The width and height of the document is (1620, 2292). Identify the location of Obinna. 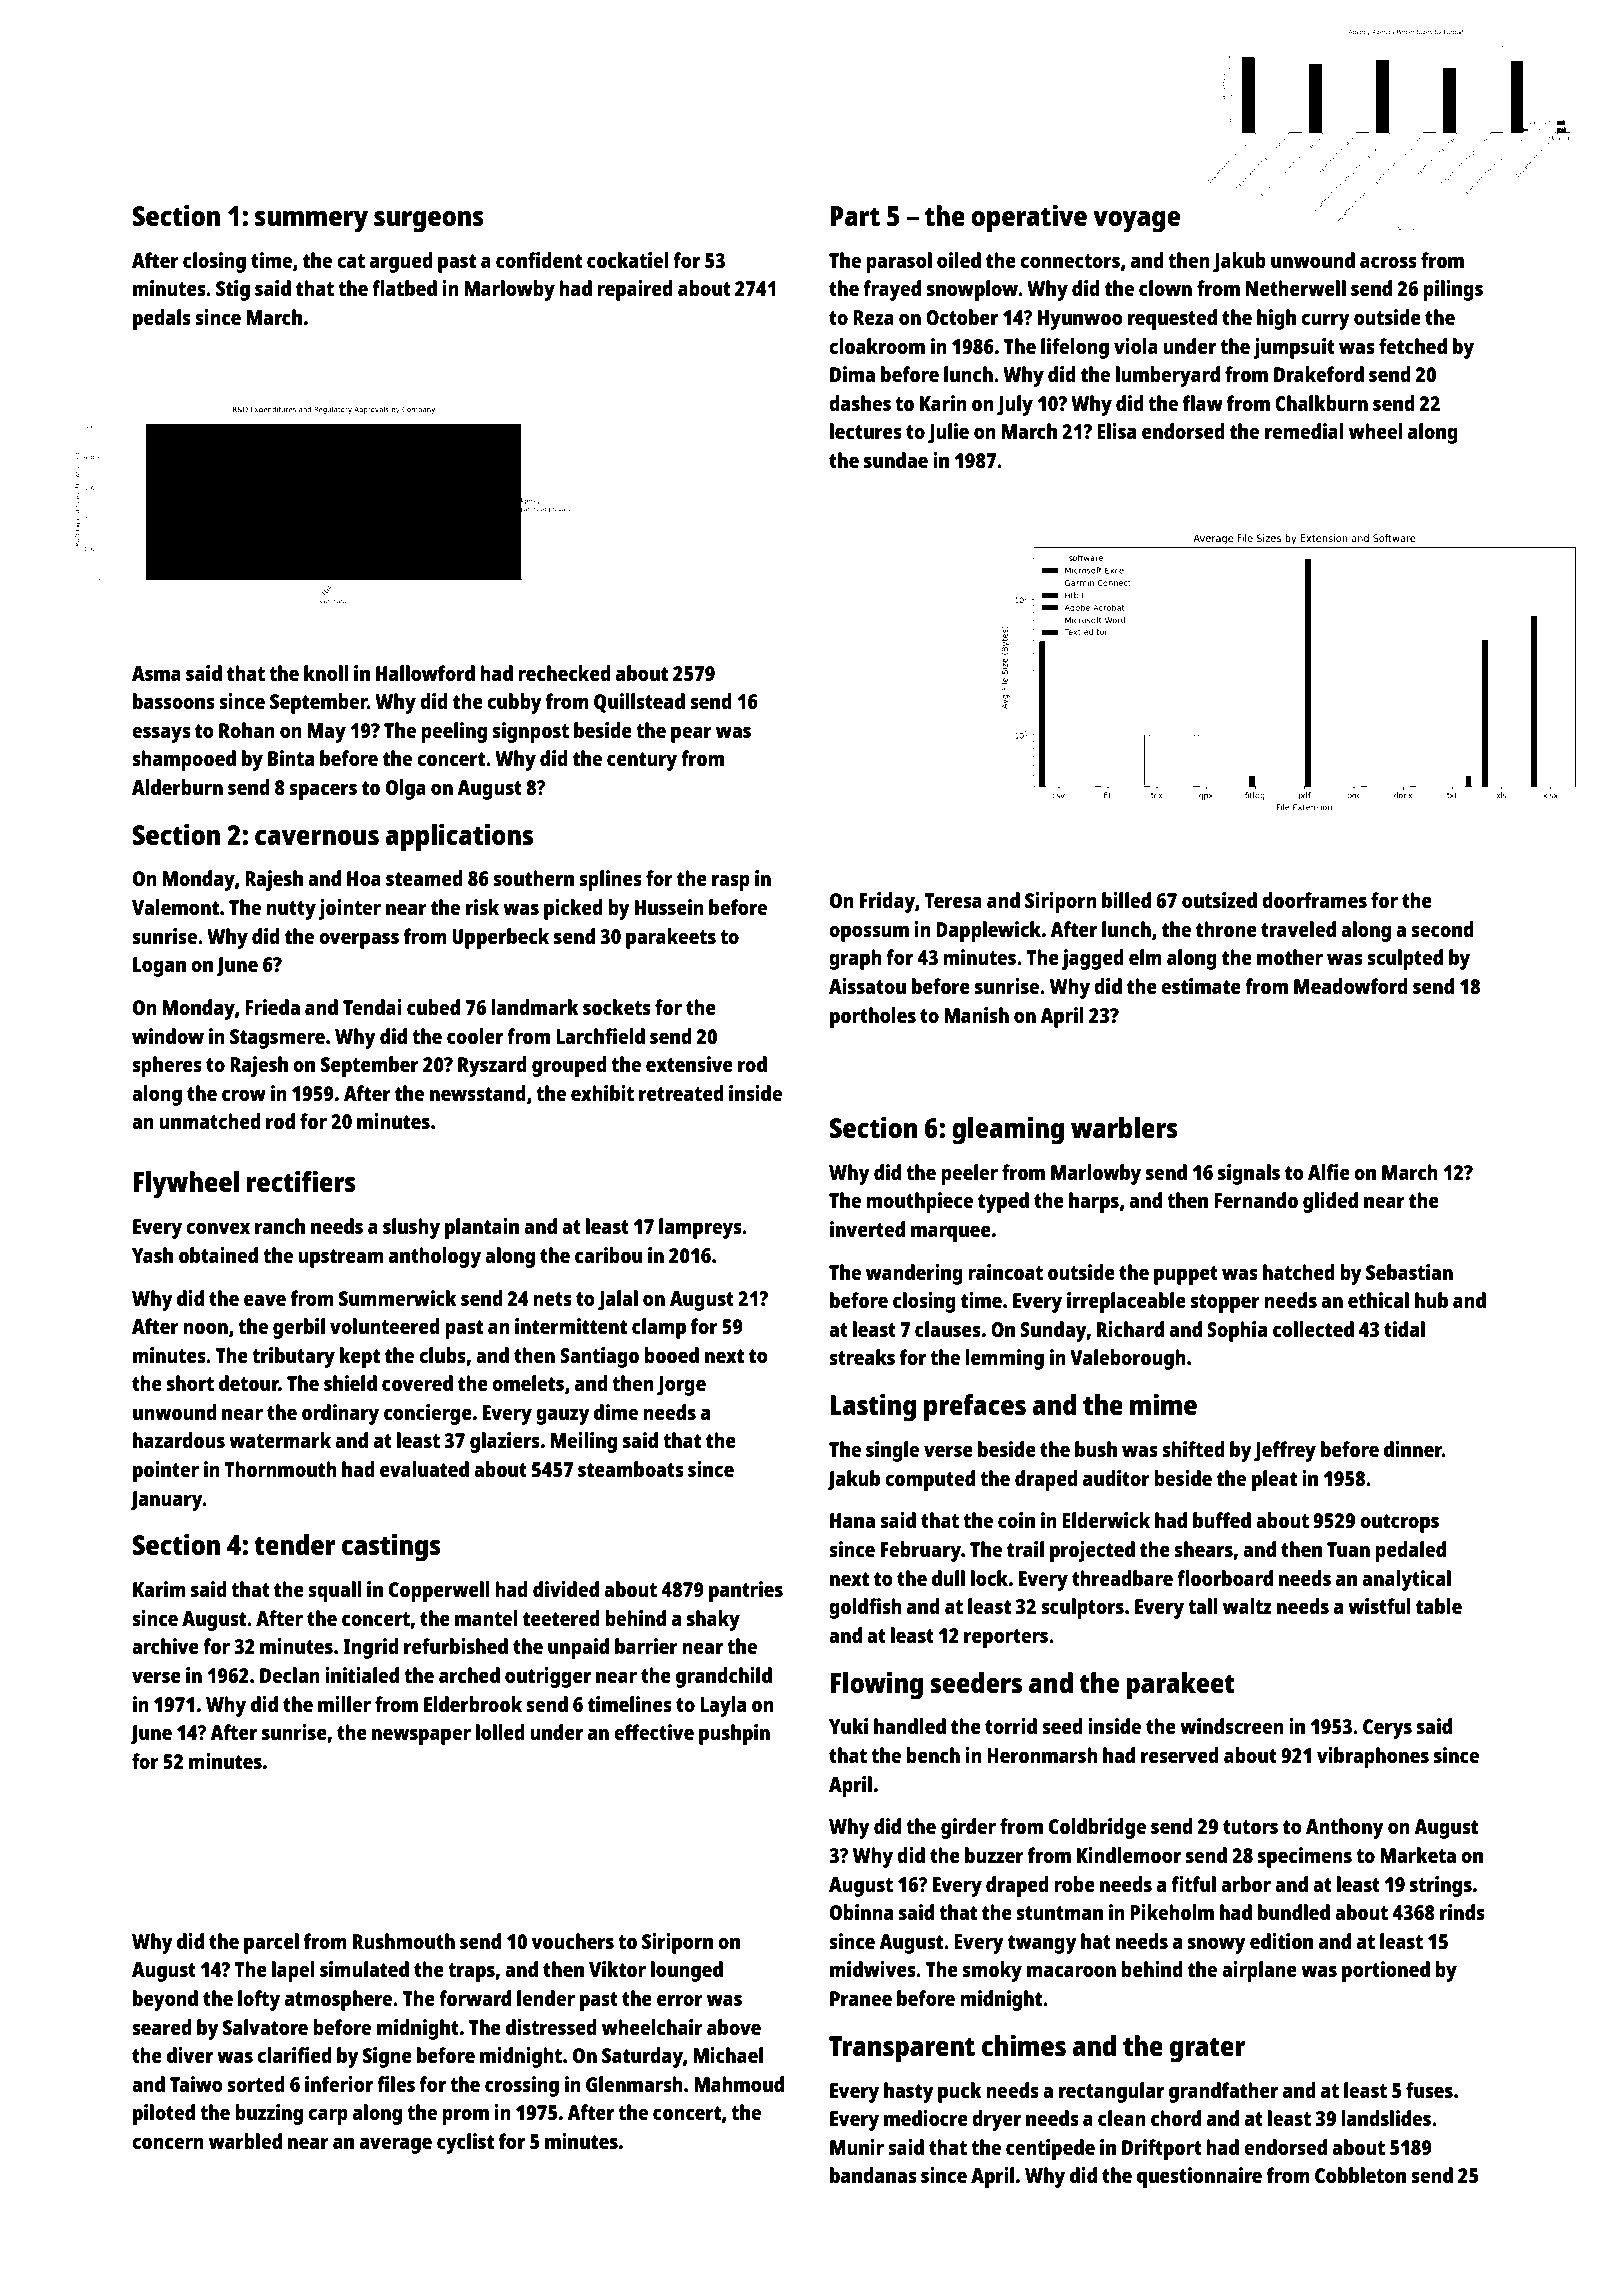
(861, 1912).
